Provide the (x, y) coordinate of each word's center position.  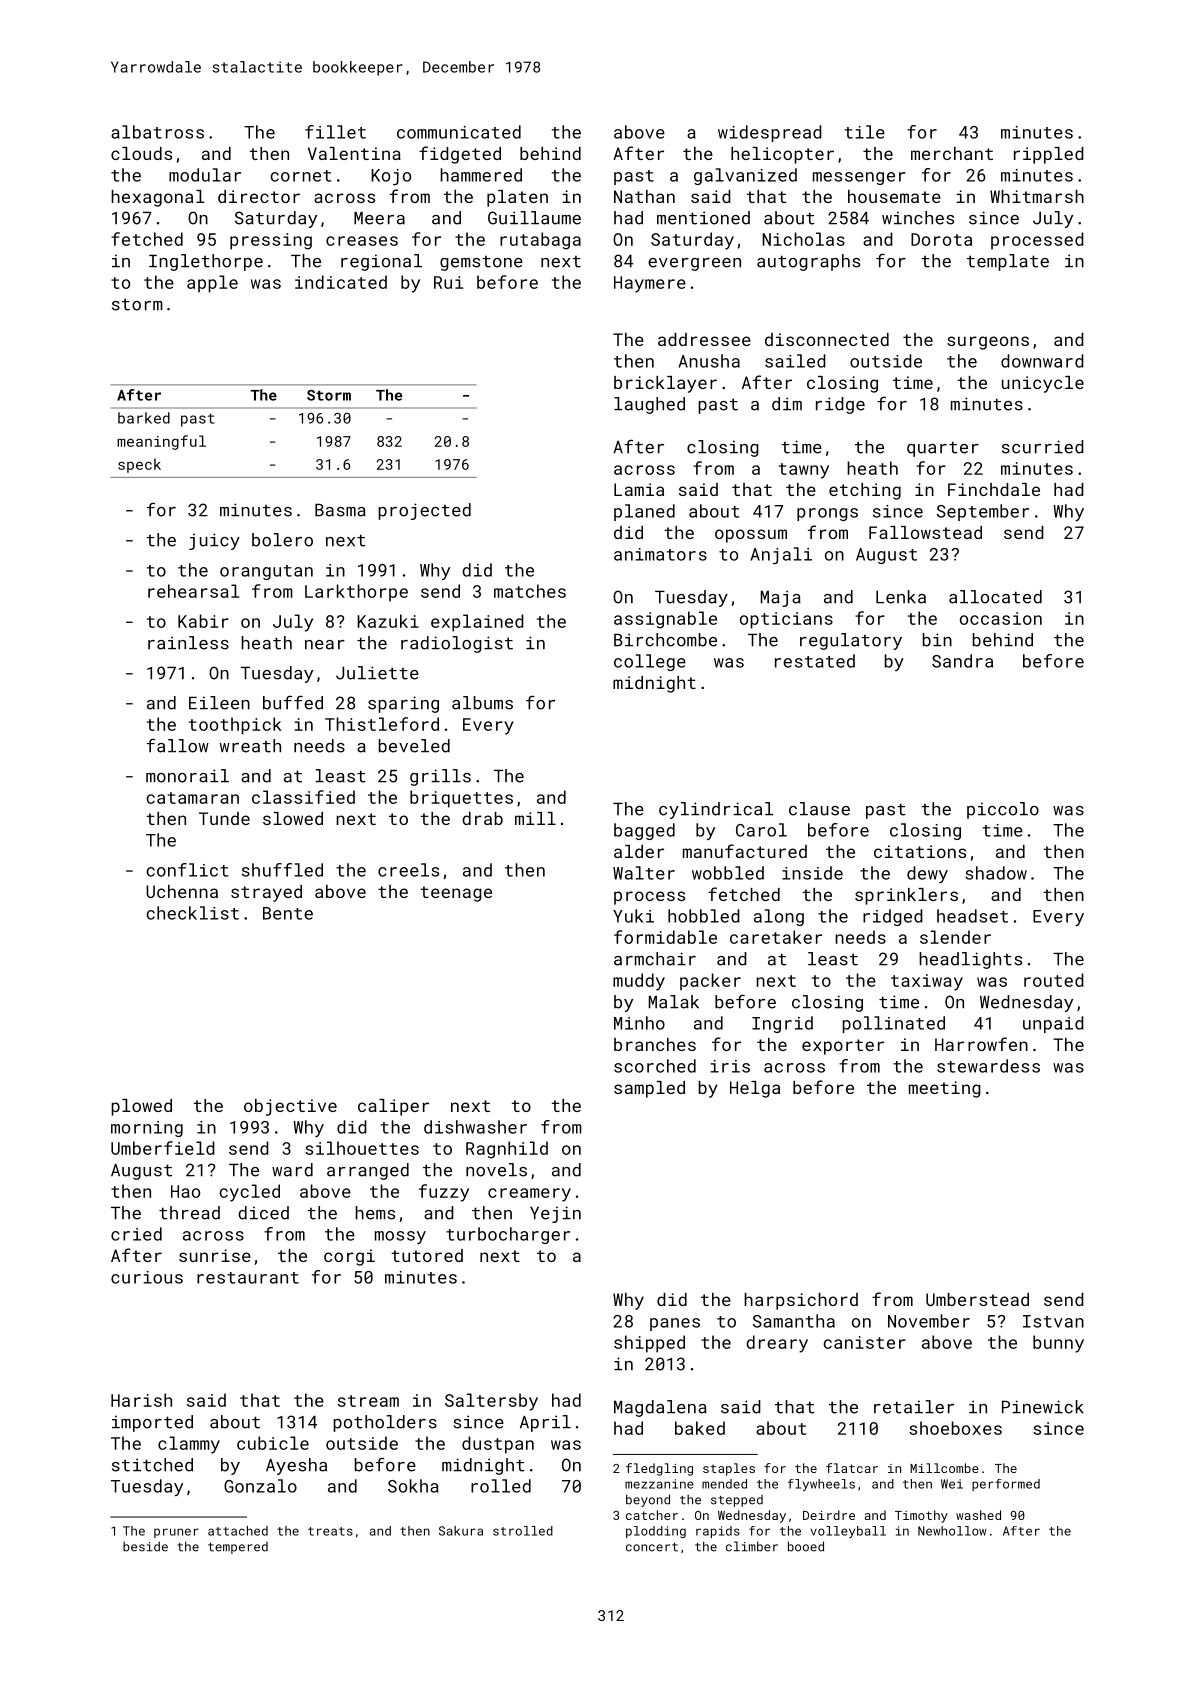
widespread (770, 133)
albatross (157, 132)
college (650, 662)
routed (1054, 980)
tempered (238, 1548)
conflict (187, 870)
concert (652, 1547)
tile (865, 132)
